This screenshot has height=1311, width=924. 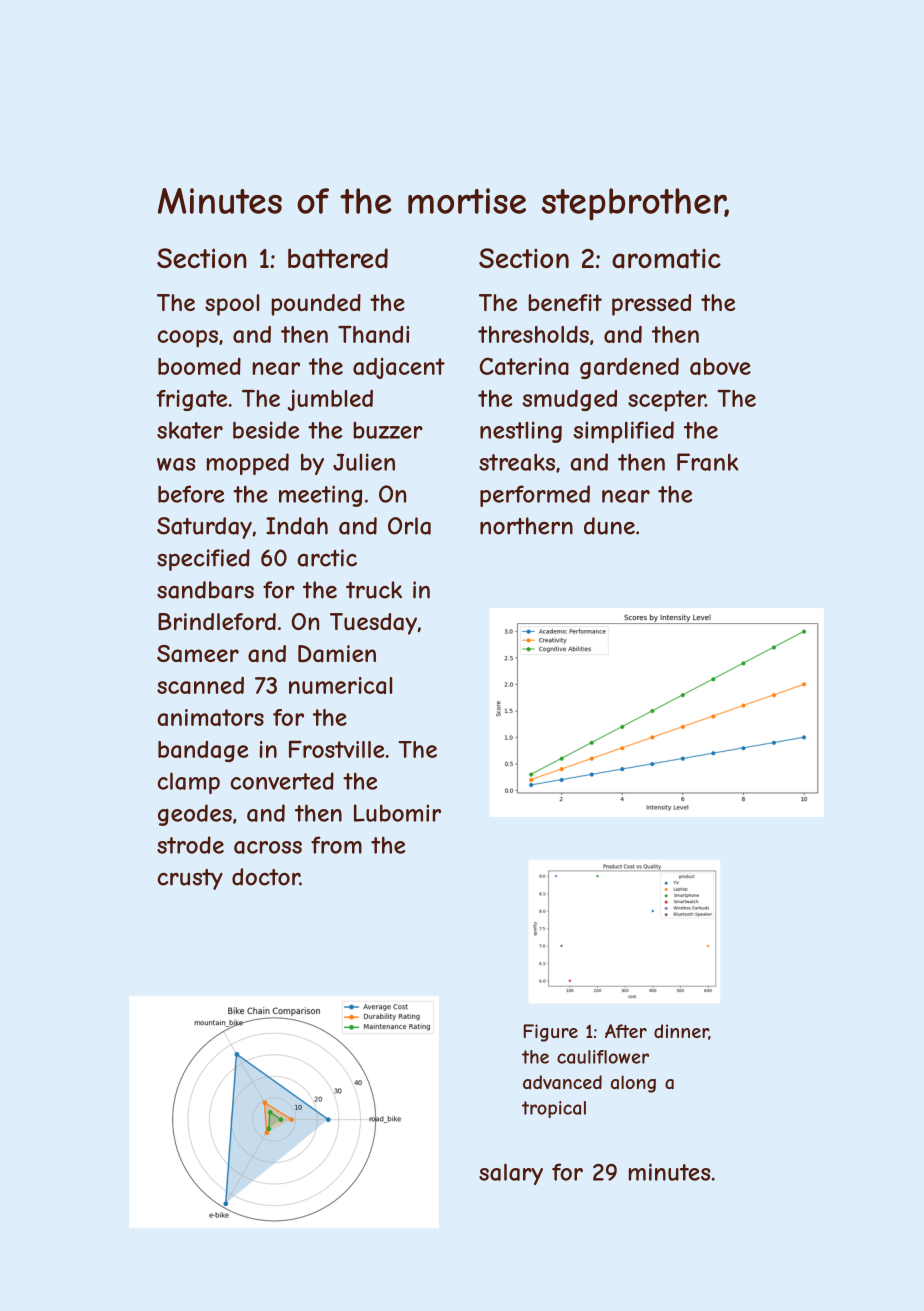 I want to click on advanced, so click(x=562, y=1082).
